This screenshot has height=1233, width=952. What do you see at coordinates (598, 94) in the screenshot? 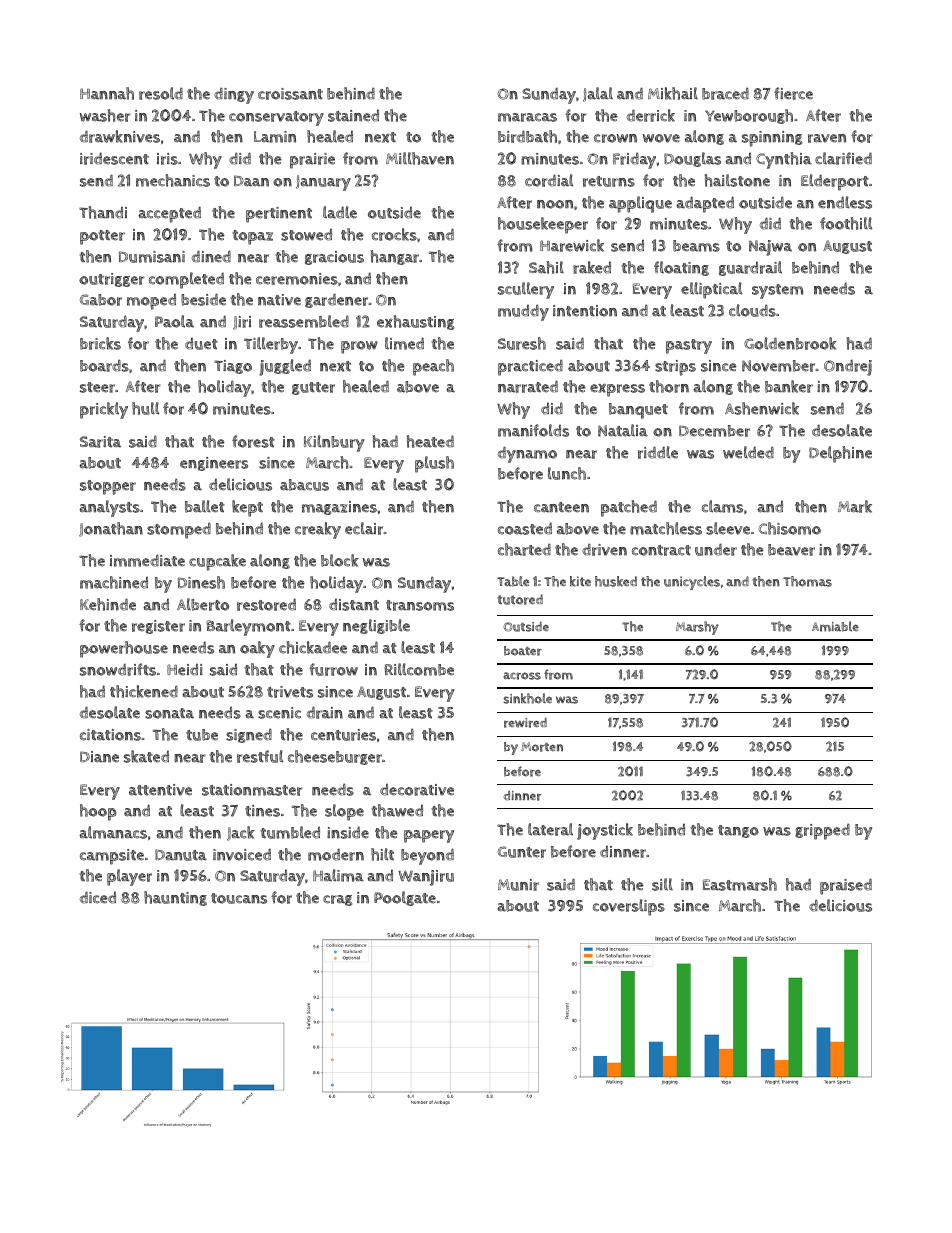
I see `Jalal` at bounding box center [598, 94].
